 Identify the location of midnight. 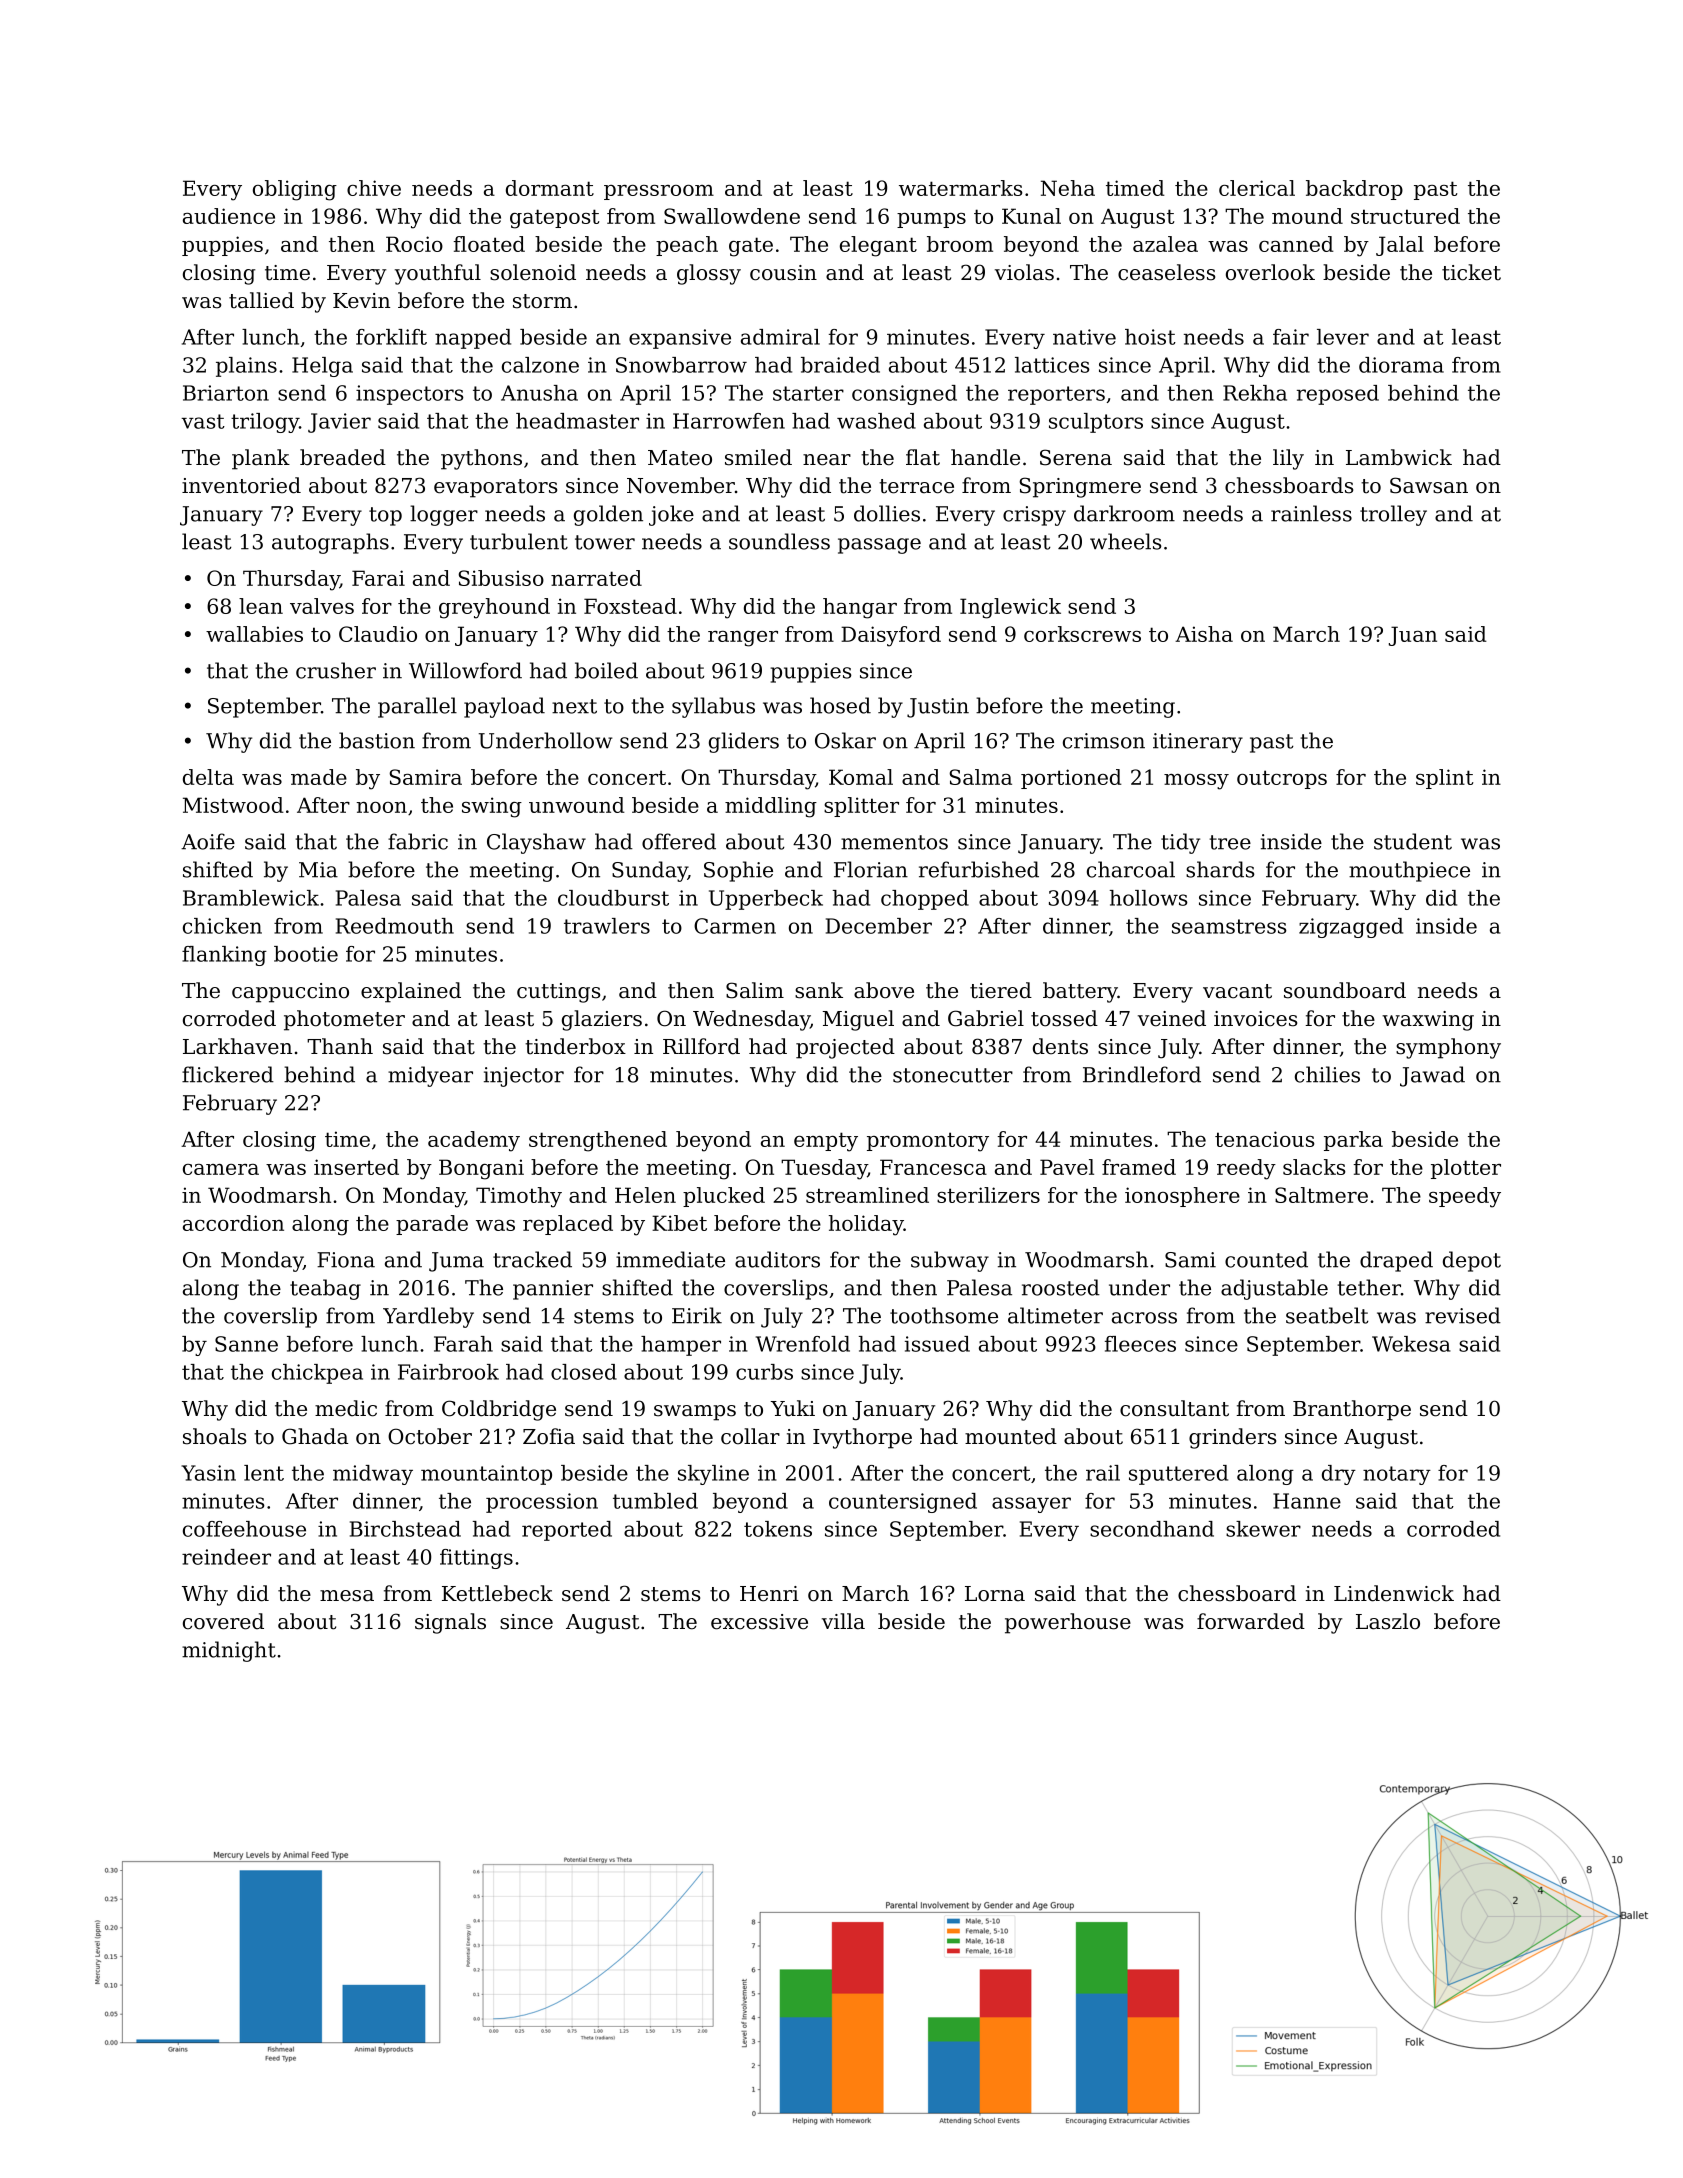
(229, 1651).
